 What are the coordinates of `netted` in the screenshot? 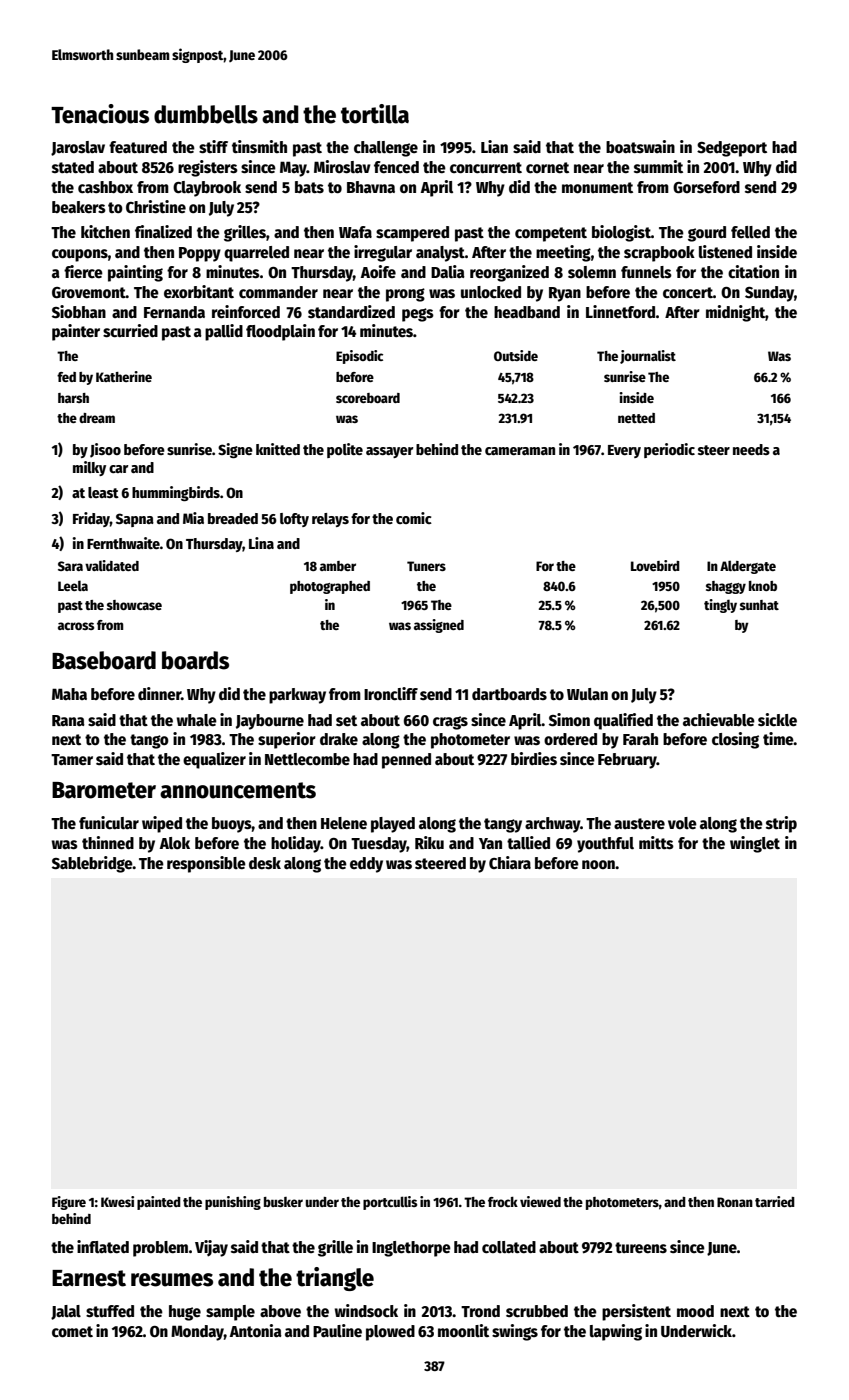 It's located at (636, 418).
